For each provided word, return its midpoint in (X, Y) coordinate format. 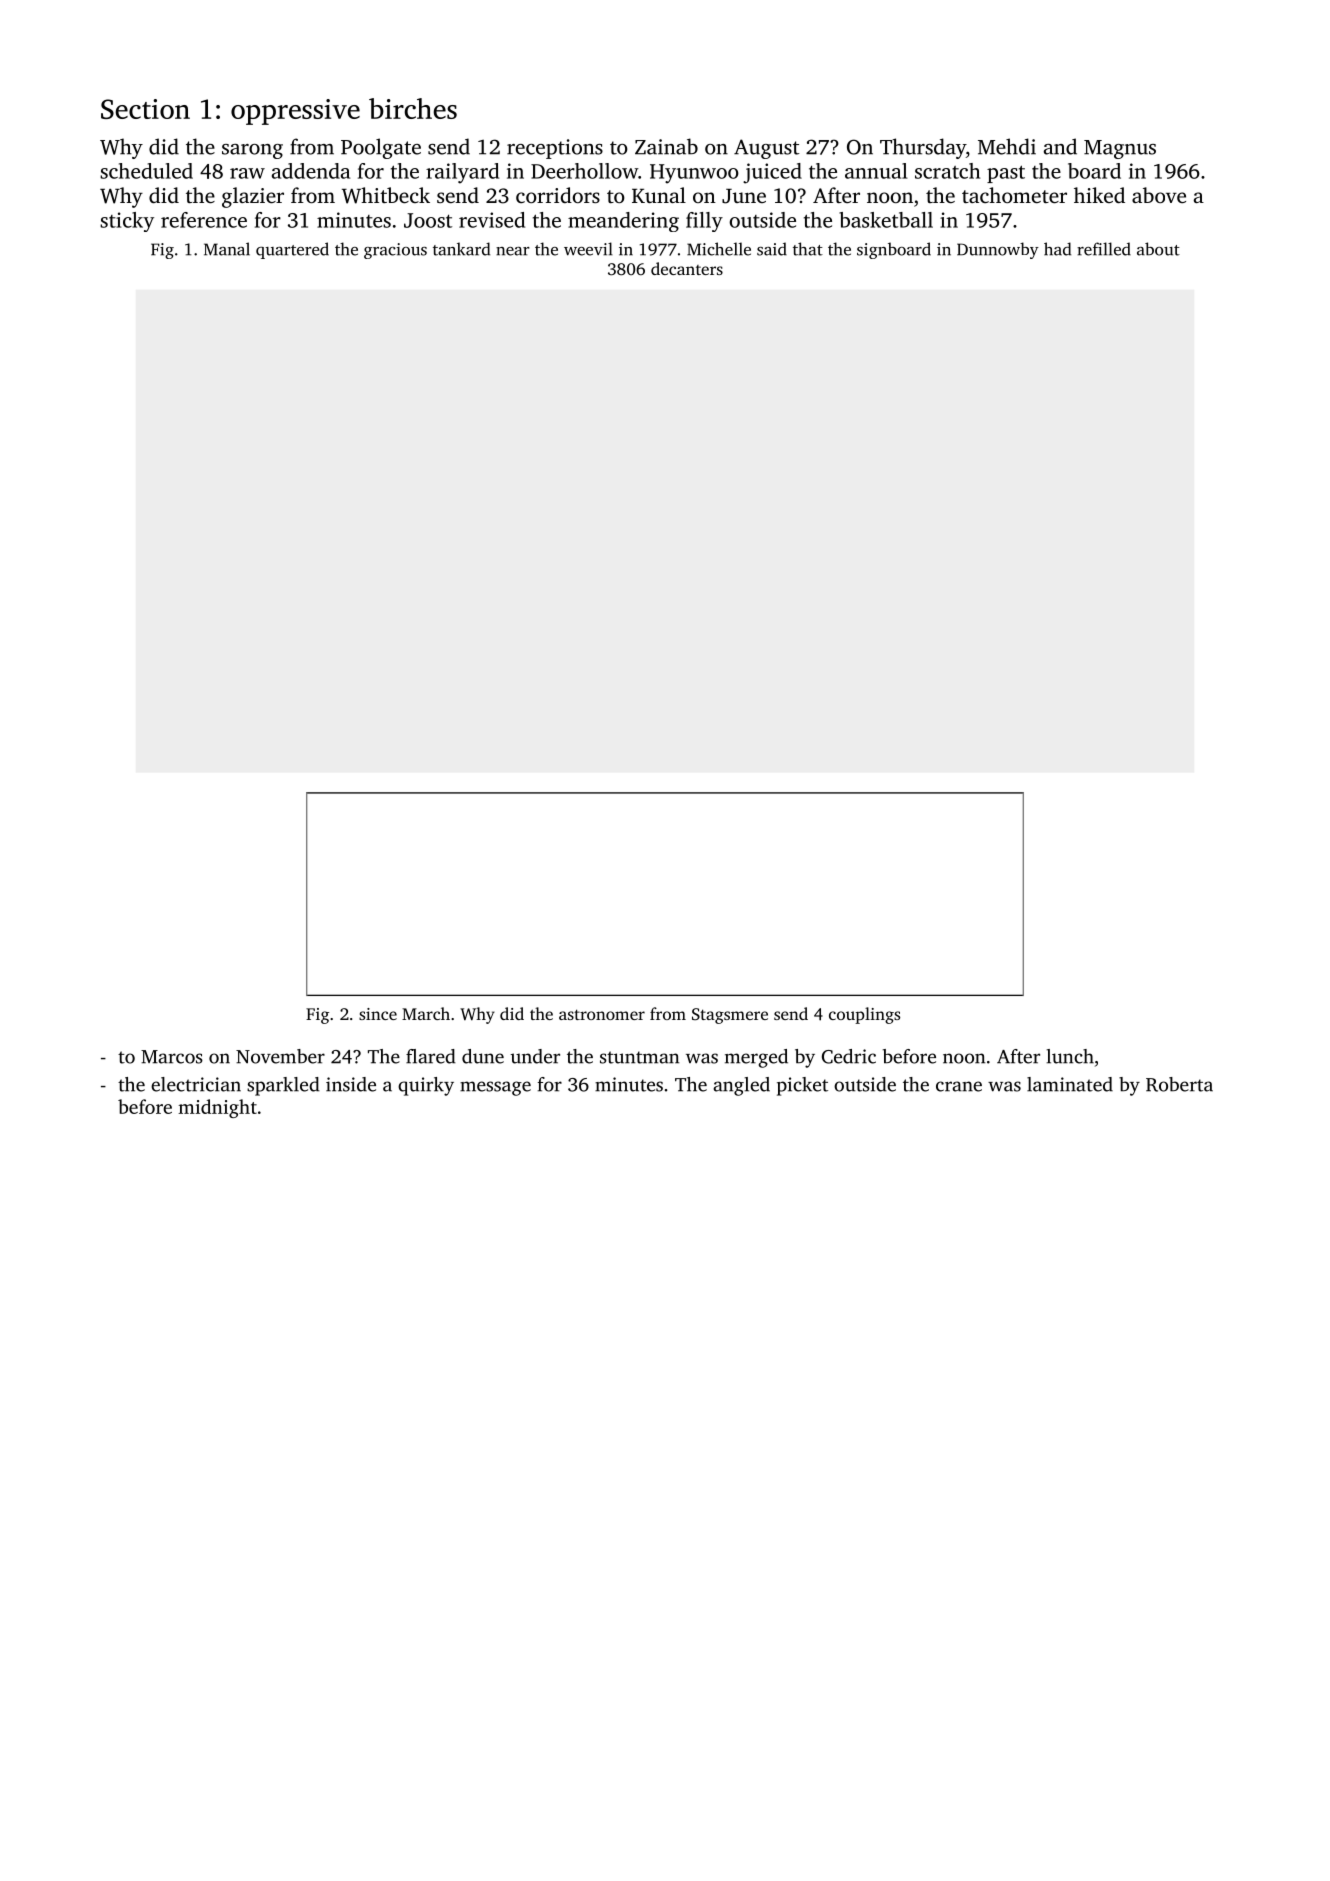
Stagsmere (730, 1016)
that (808, 249)
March (426, 1013)
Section (145, 109)
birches (413, 108)
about (1158, 249)
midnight (217, 1108)
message (495, 1088)
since (378, 1014)
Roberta (1179, 1084)
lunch (1070, 1056)
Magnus (1120, 149)
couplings (864, 1015)
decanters (687, 268)
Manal (227, 249)
